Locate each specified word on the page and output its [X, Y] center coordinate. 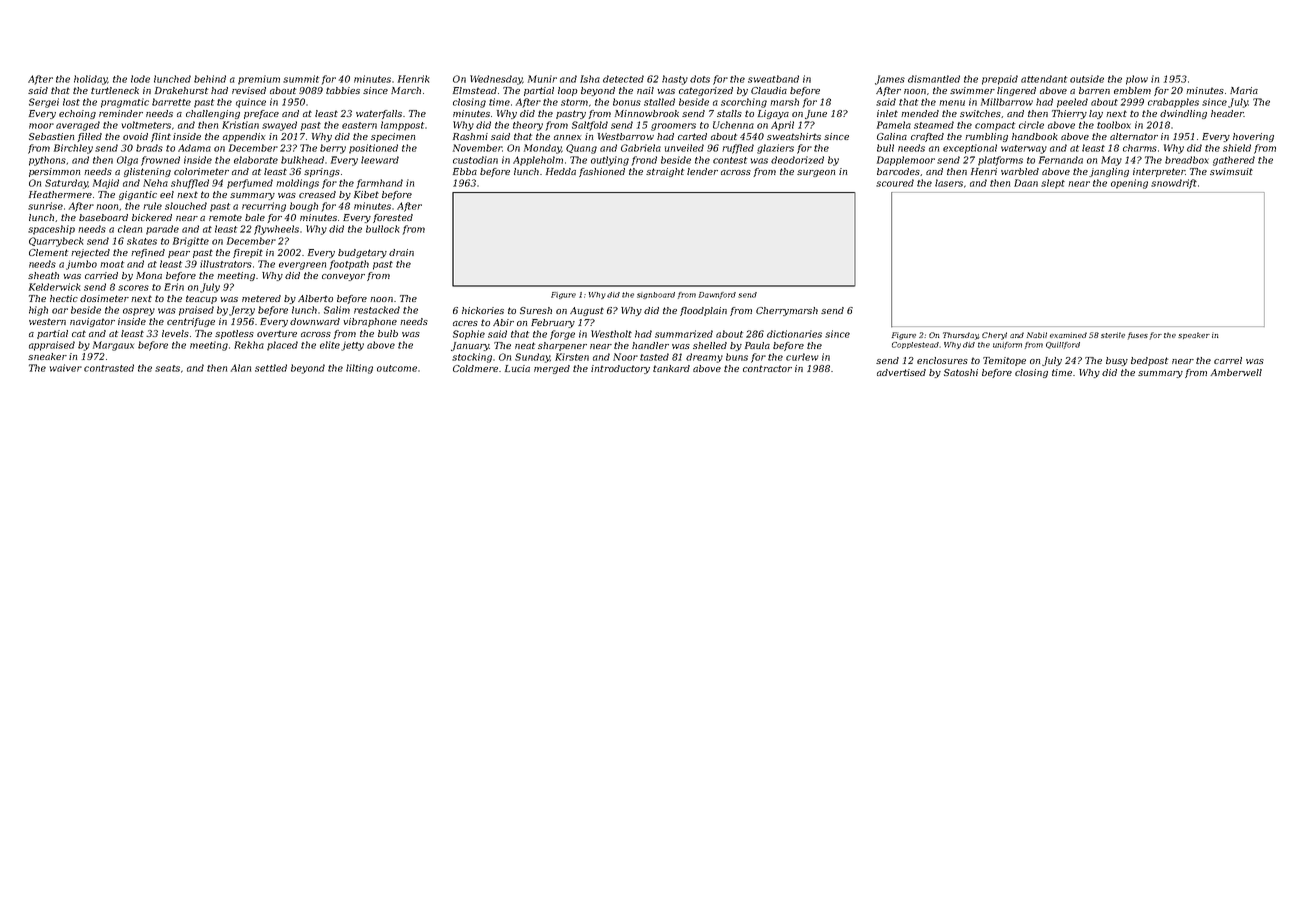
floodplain [703, 311]
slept [1053, 184]
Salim [337, 310]
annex [568, 137]
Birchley [73, 149]
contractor [767, 368]
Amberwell [1236, 372]
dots [700, 79]
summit [301, 79]
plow [1137, 80]
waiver [66, 368]
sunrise [45, 206]
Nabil [1036, 335]
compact [995, 126]
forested [393, 218]
